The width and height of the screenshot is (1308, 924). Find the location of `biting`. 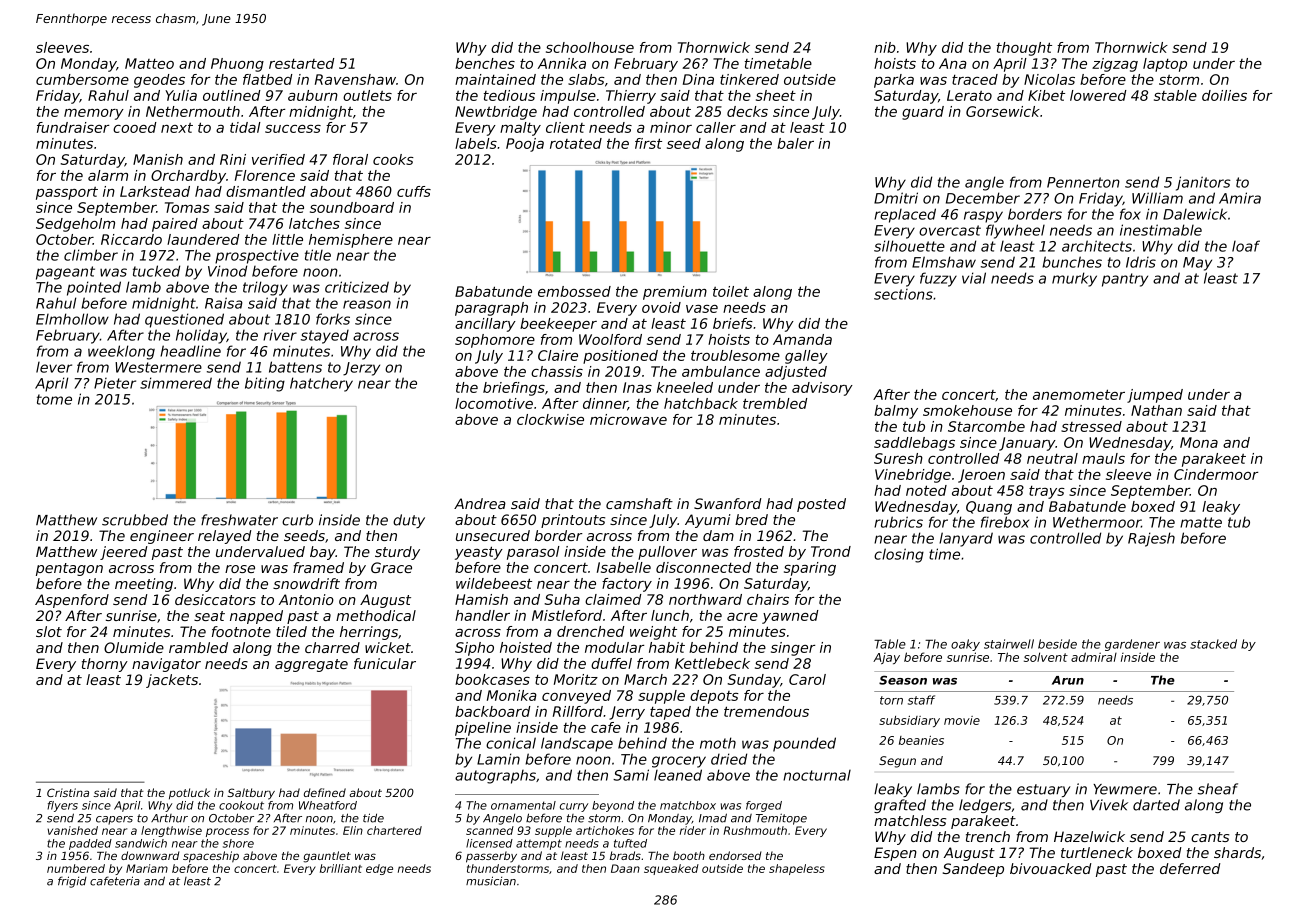

biting is located at coordinates (265, 384).
